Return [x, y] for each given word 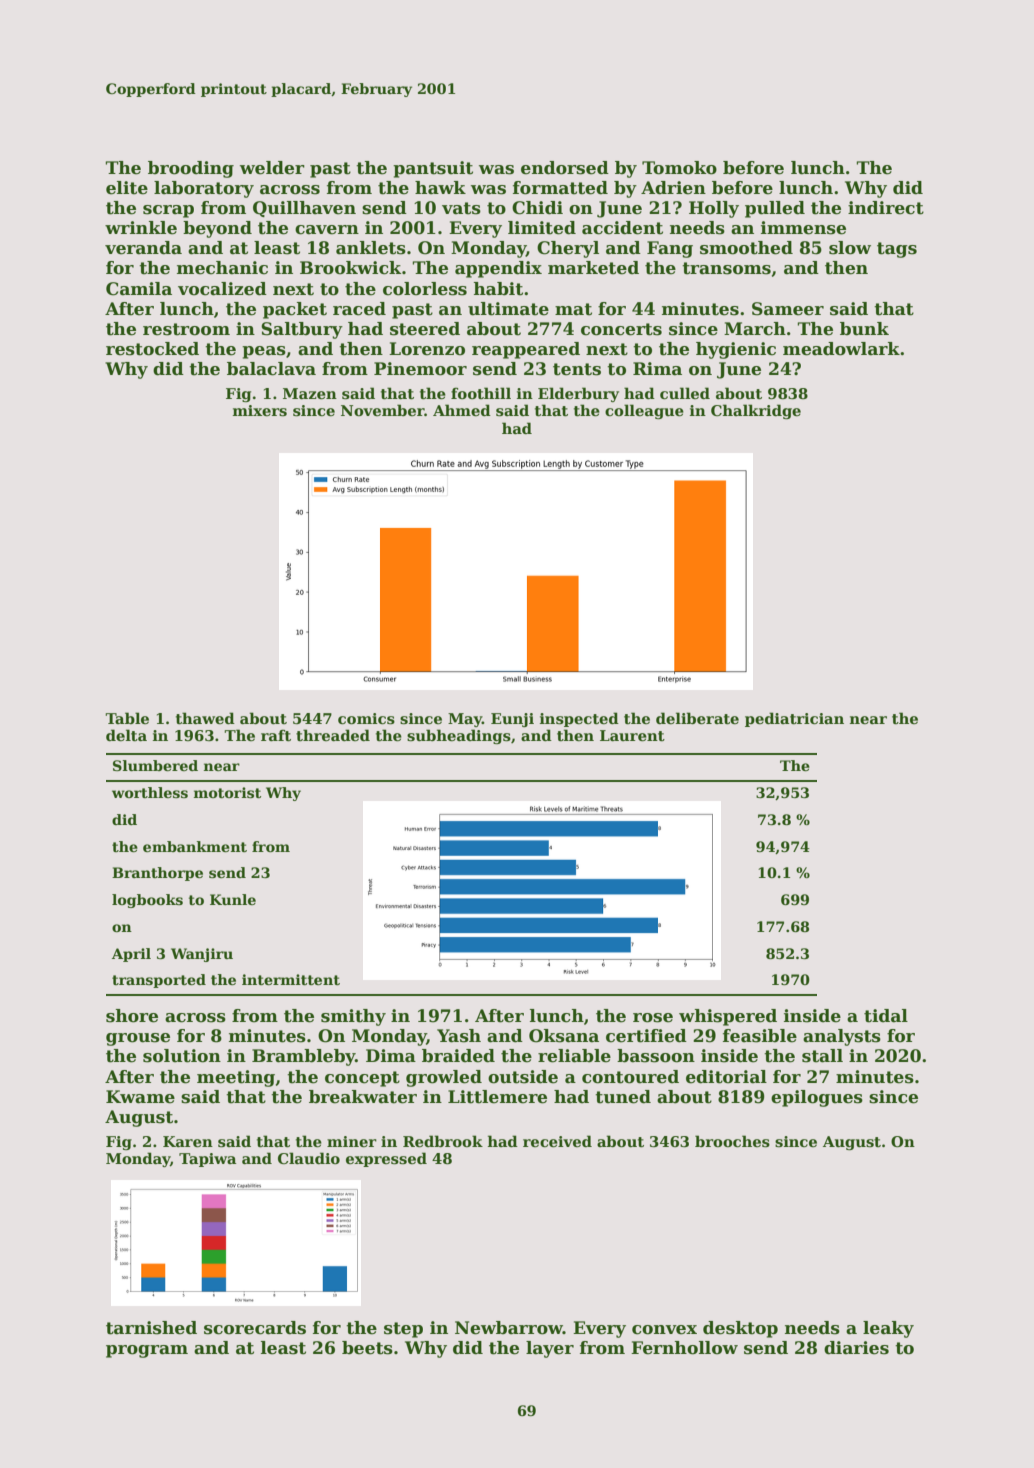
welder [272, 168]
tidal [886, 1016]
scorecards [255, 1328]
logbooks [147, 901]
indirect [886, 208]
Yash [459, 1036]
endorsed [565, 168]
